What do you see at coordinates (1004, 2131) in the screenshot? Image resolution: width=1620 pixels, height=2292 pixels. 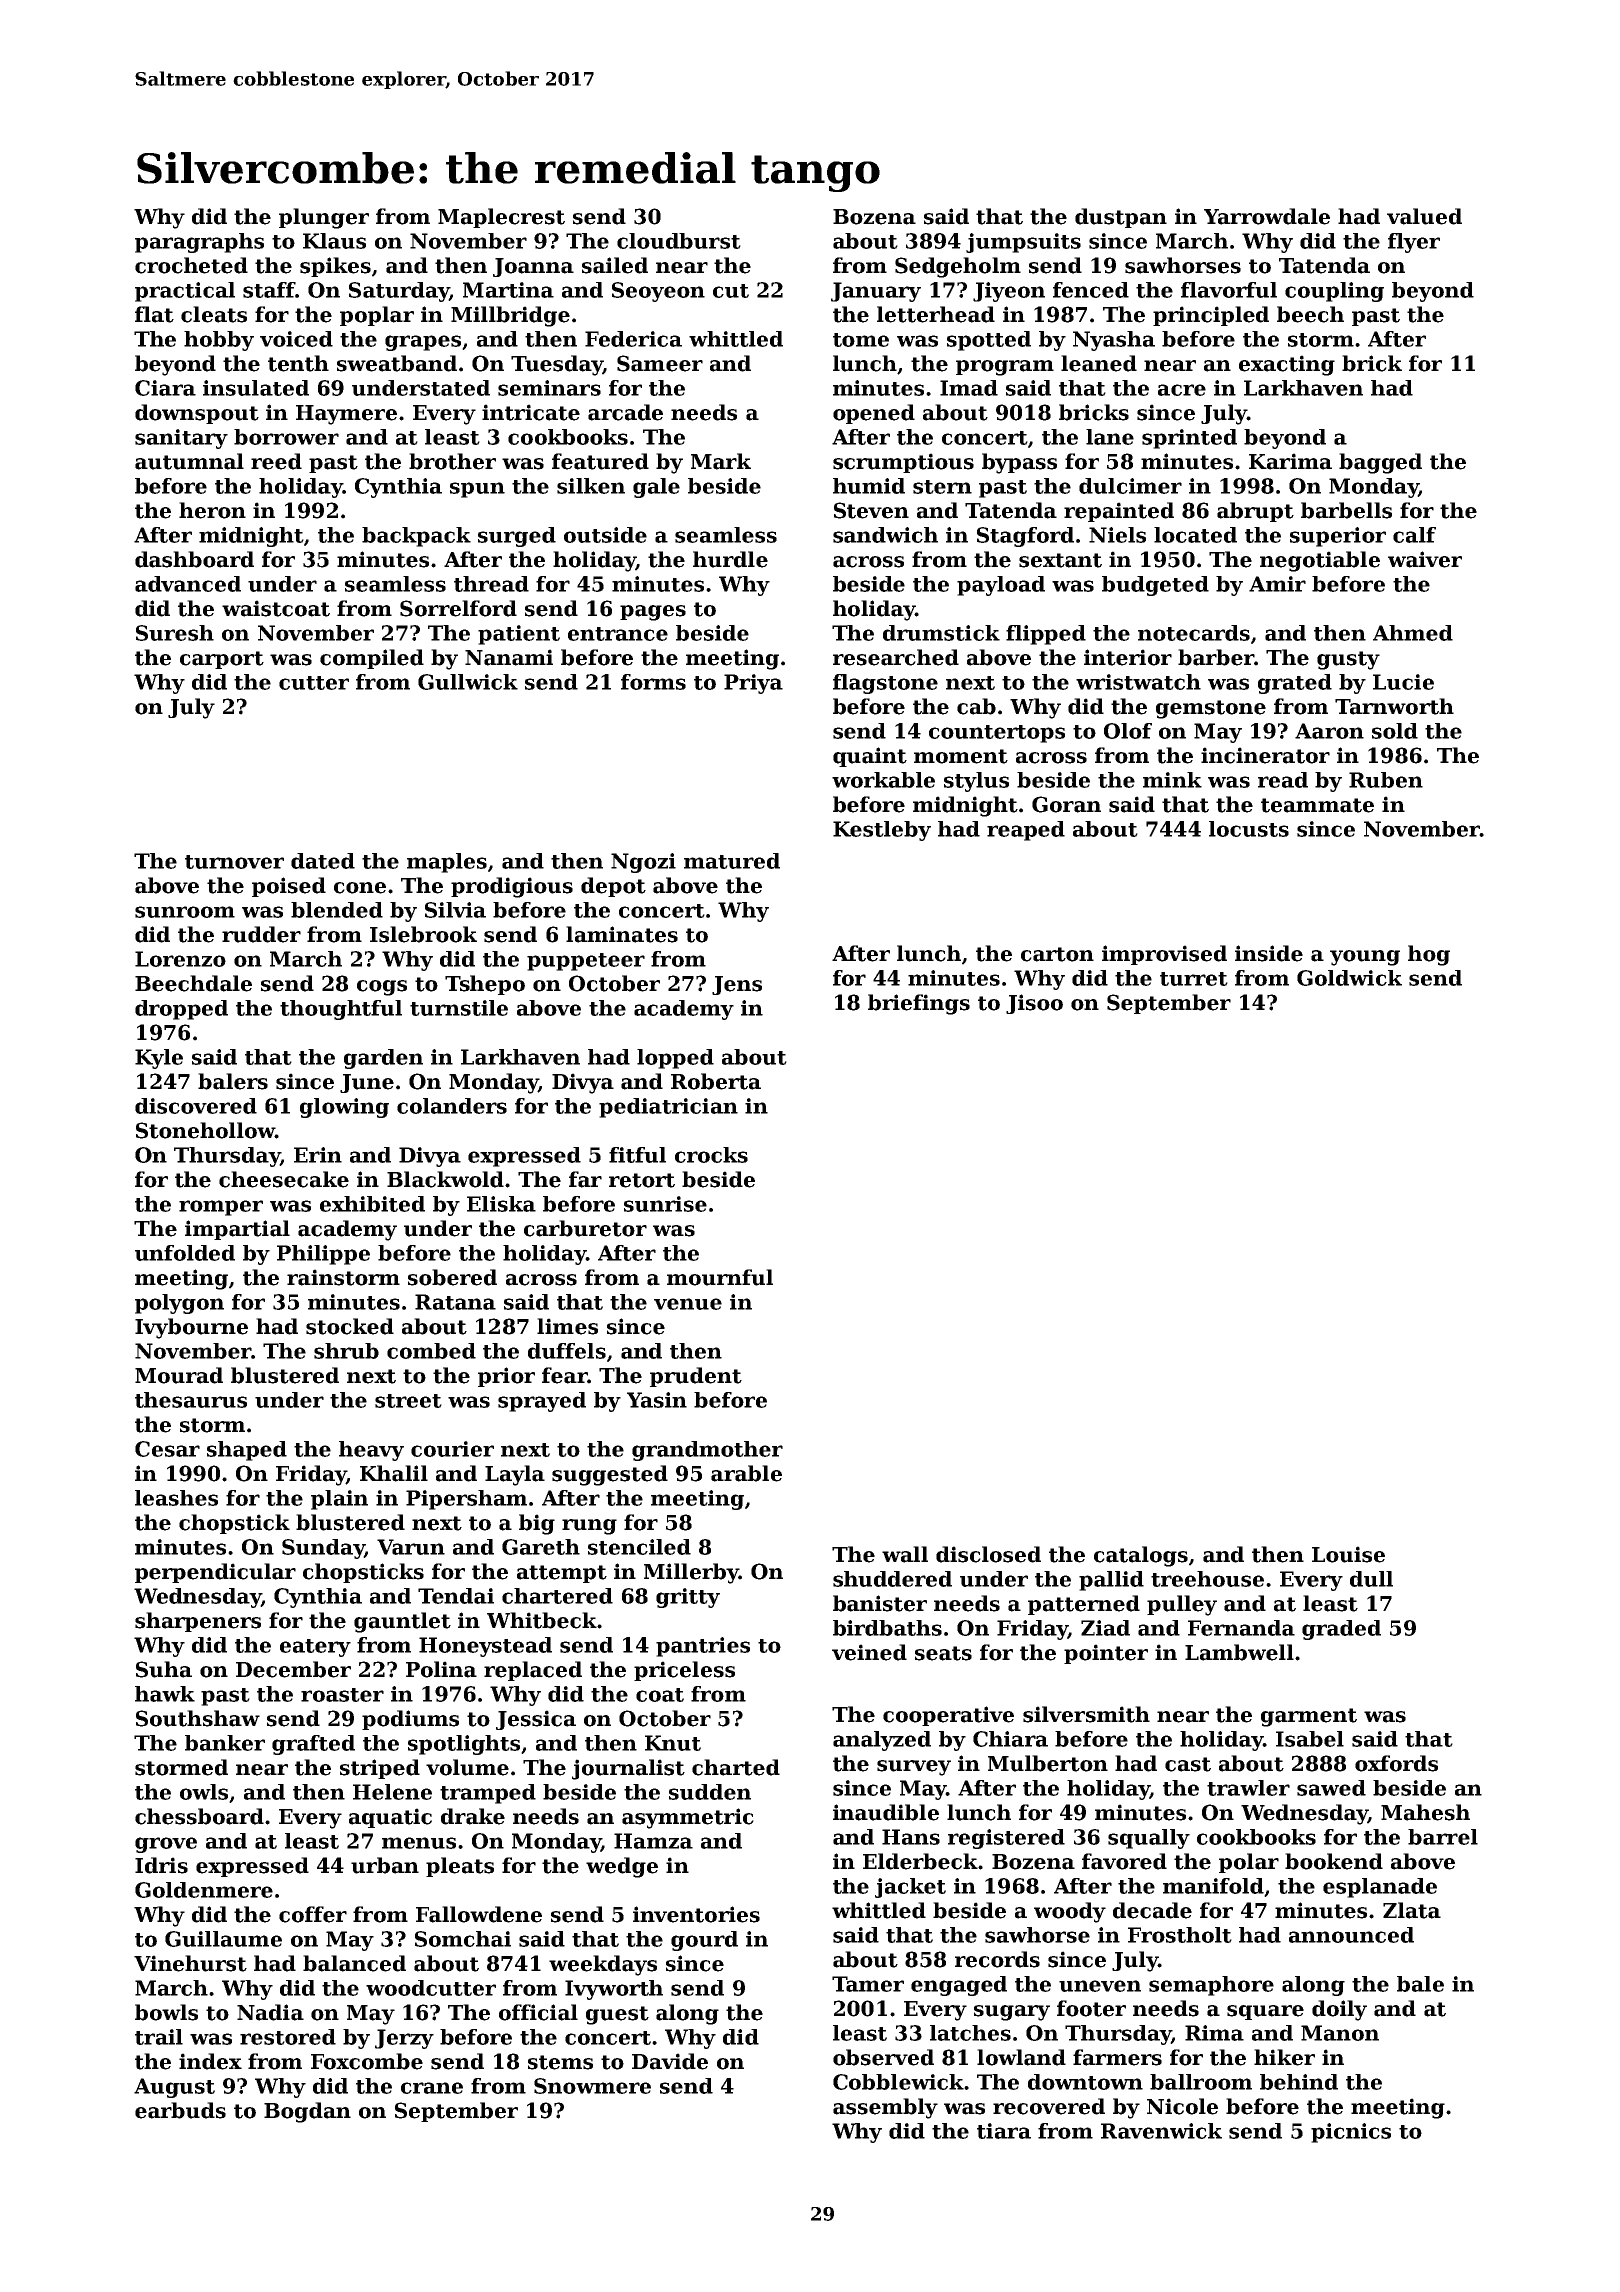 I see `tiara` at bounding box center [1004, 2131].
